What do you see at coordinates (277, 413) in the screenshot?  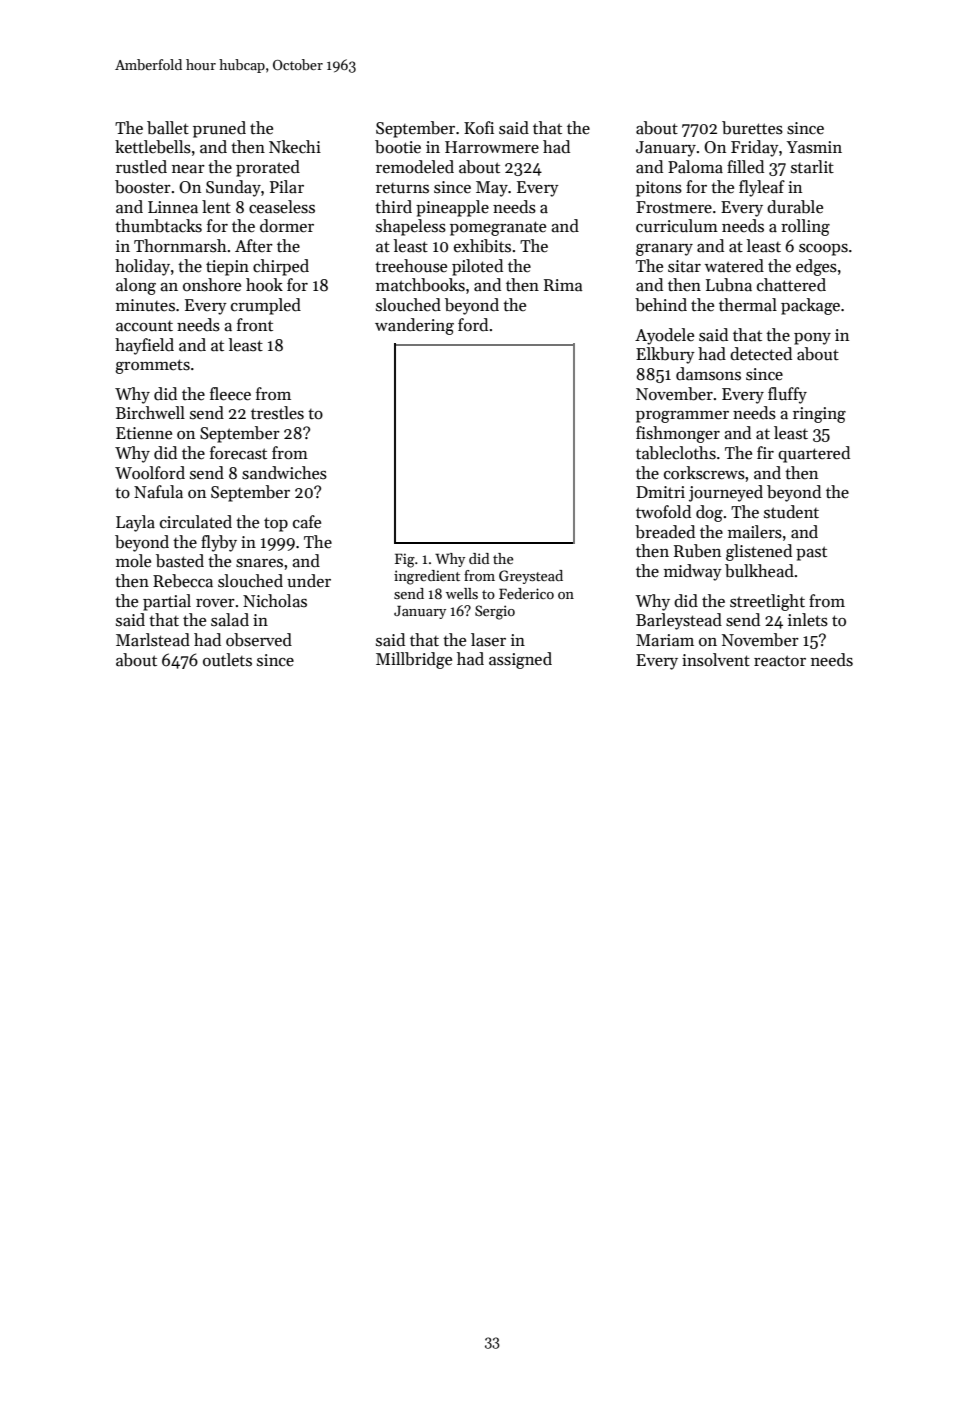 I see `trestles` at bounding box center [277, 413].
